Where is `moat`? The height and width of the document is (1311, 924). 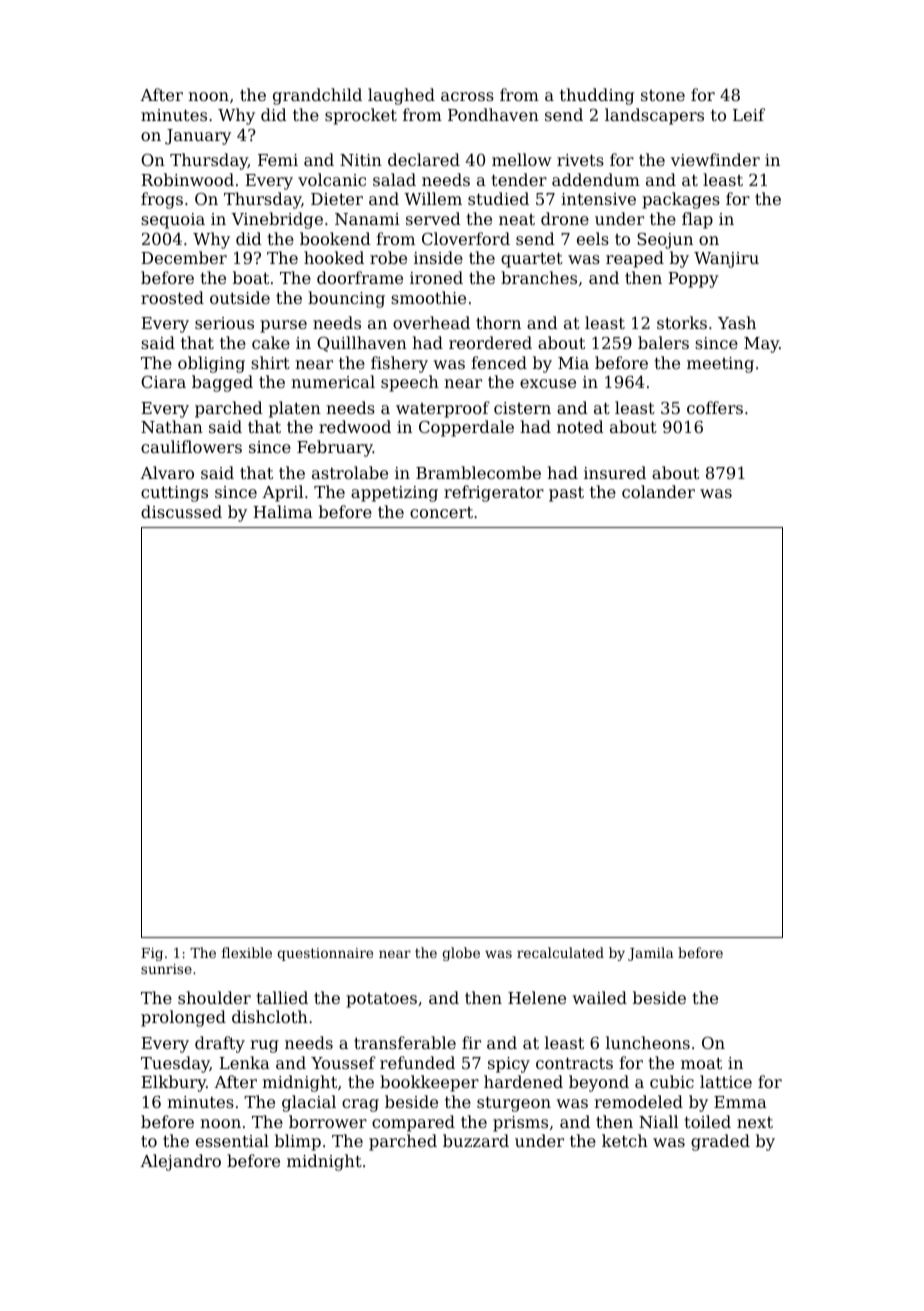
moat is located at coordinates (701, 1063).
